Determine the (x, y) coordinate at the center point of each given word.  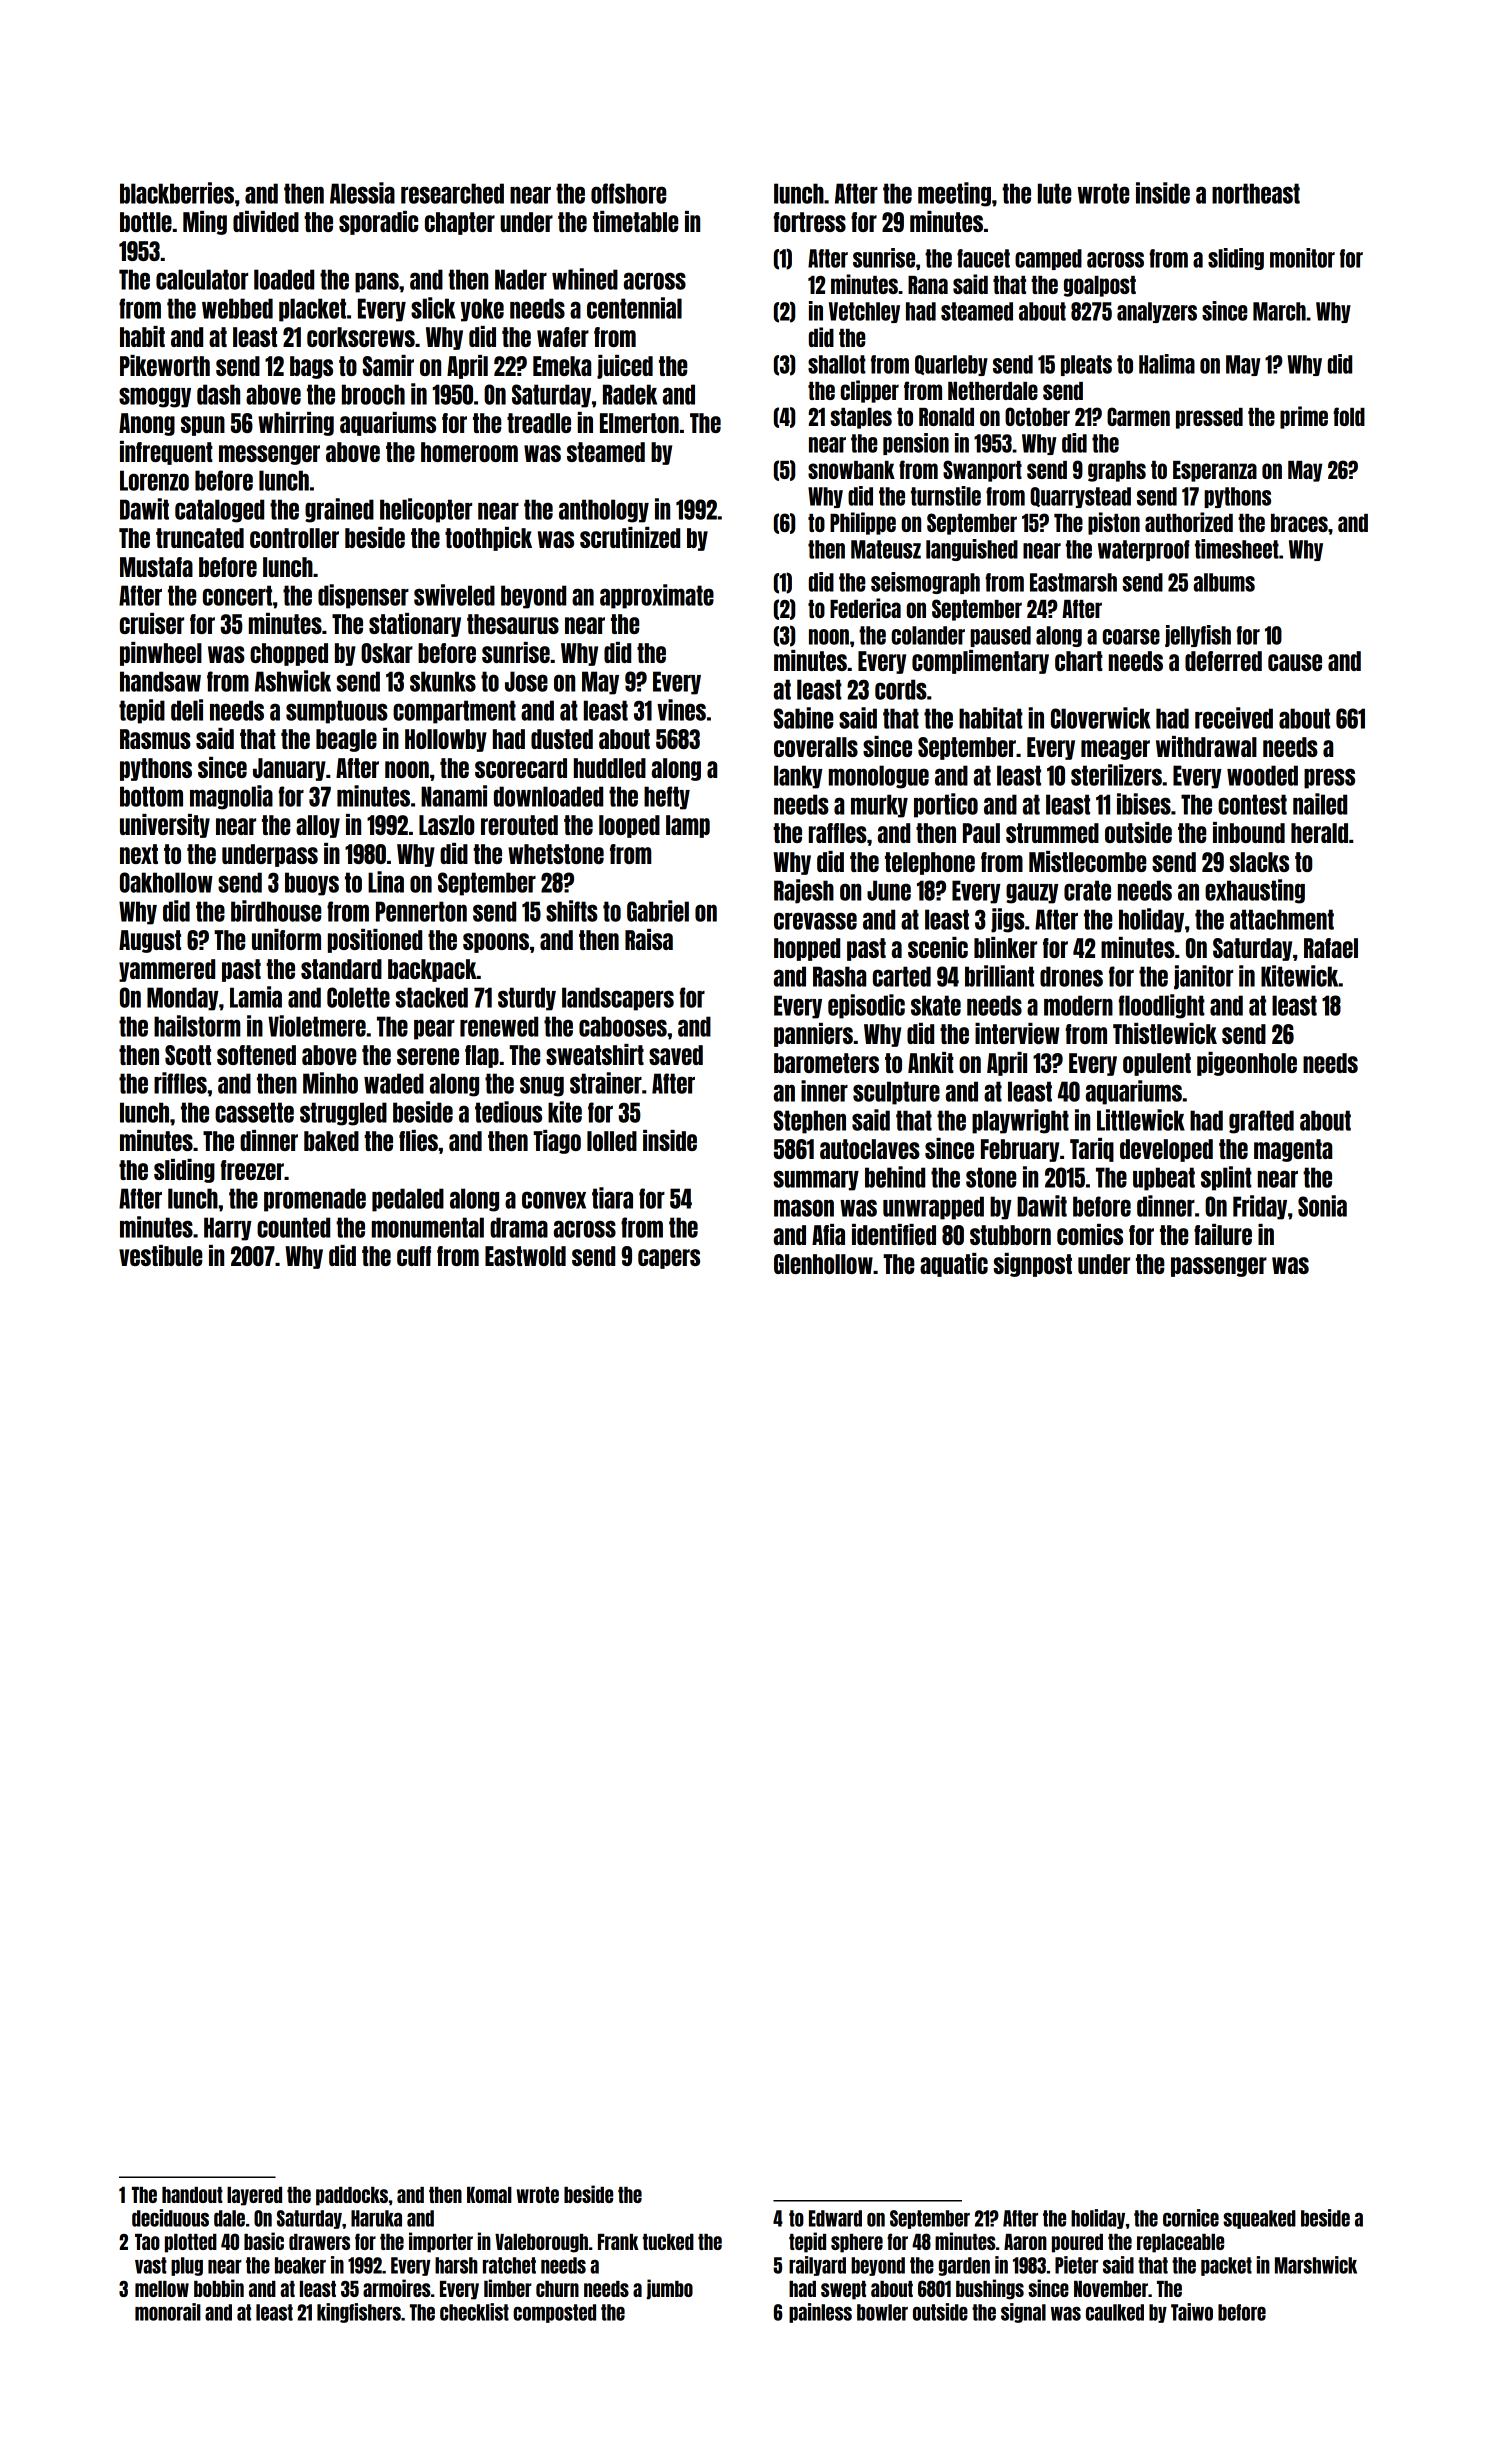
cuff (414, 1256)
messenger (269, 455)
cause (1295, 662)
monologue (879, 777)
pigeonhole (1247, 1064)
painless (820, 2313)
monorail (168, 2312)
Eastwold (525, 1256)
